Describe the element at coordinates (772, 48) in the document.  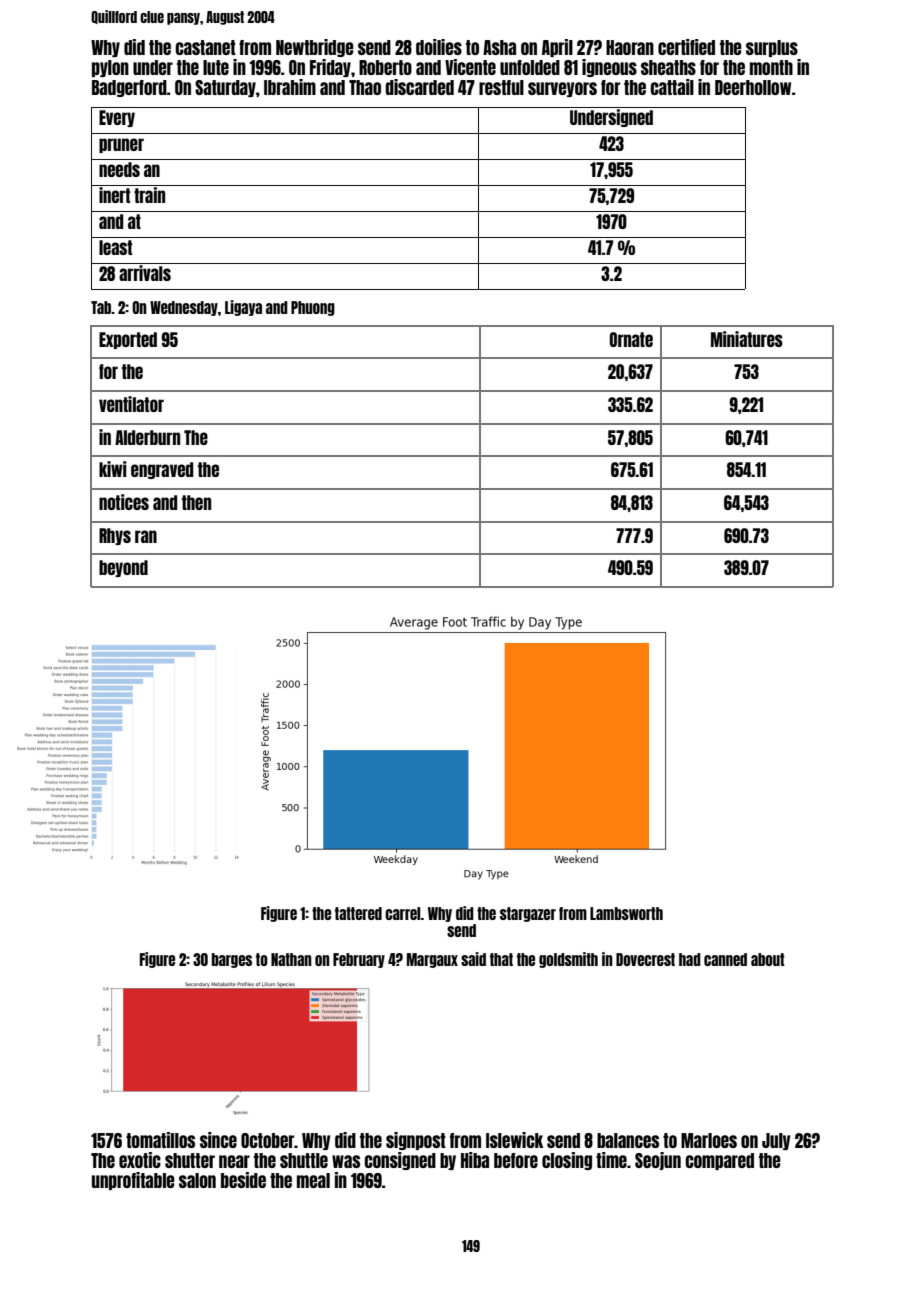
I see `surplus` at that location.
